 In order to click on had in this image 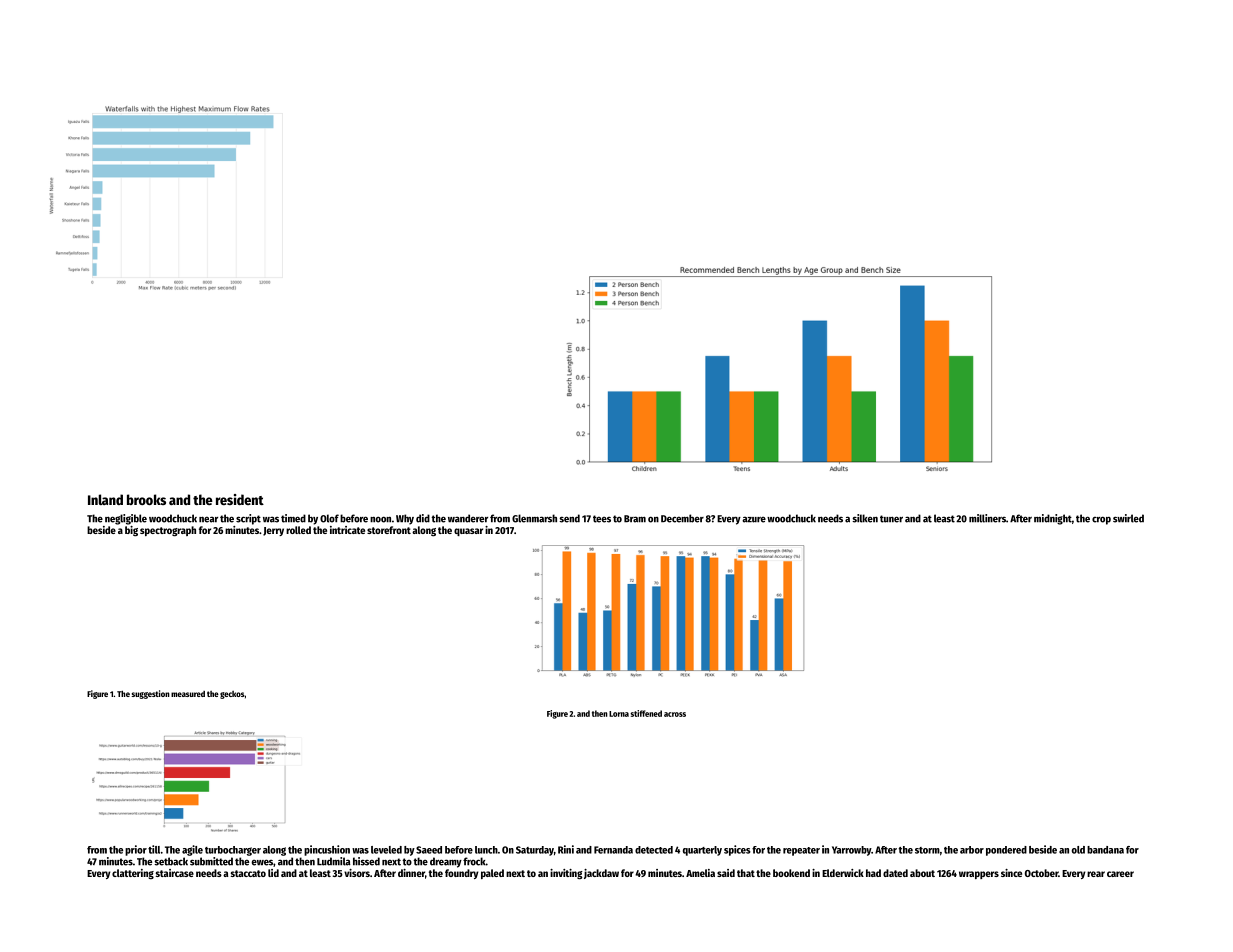, I will do `click(873, 873)`.
